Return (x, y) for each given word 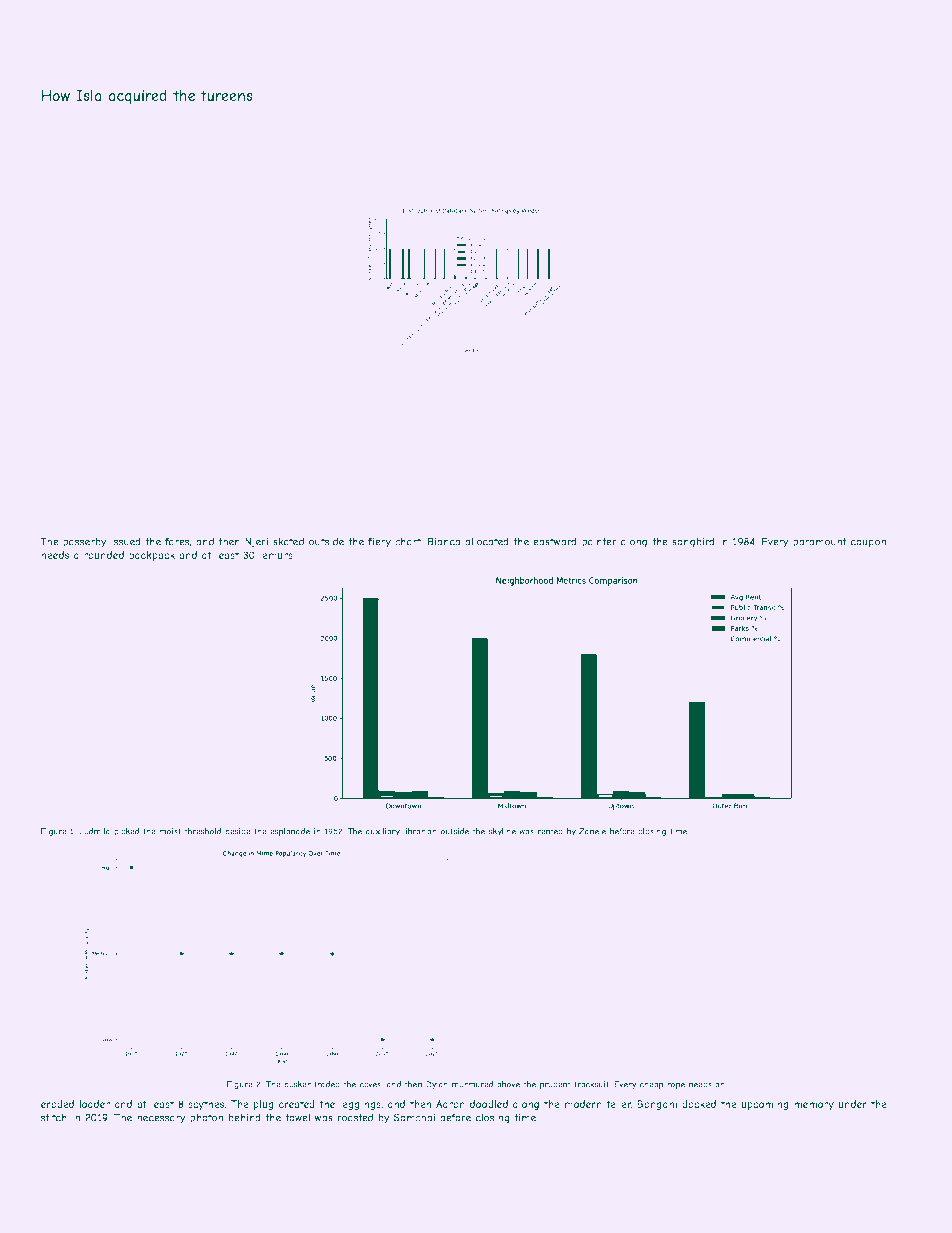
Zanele (592, 831)
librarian (420, 831)
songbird (693, 542)
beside (238, 831)
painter (599, 543)
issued (126, 541)
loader (95, 1104)
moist (170, 831)
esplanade (290, 832)
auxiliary (383, 832)
